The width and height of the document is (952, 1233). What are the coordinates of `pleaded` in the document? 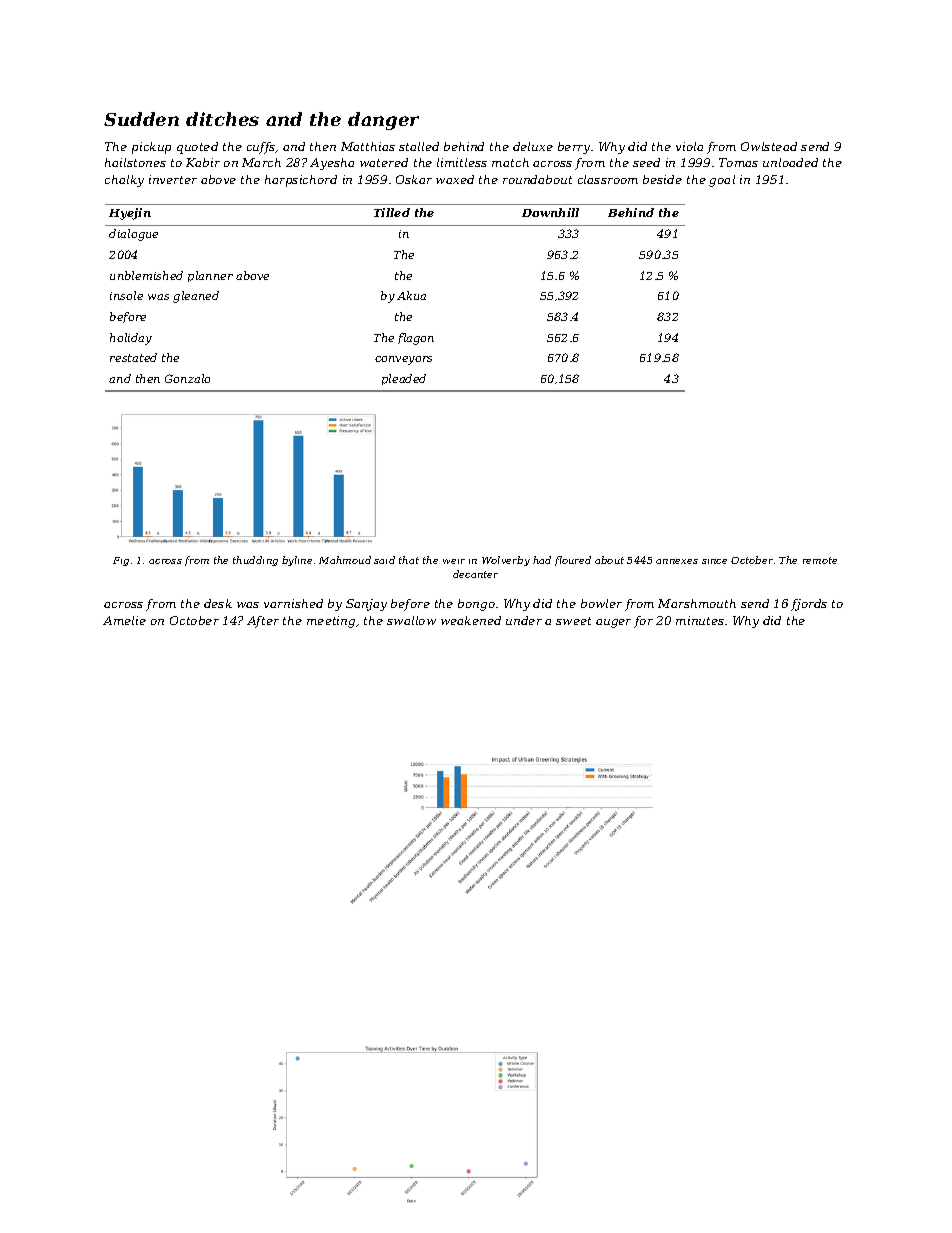 It's located at (404, 379).
